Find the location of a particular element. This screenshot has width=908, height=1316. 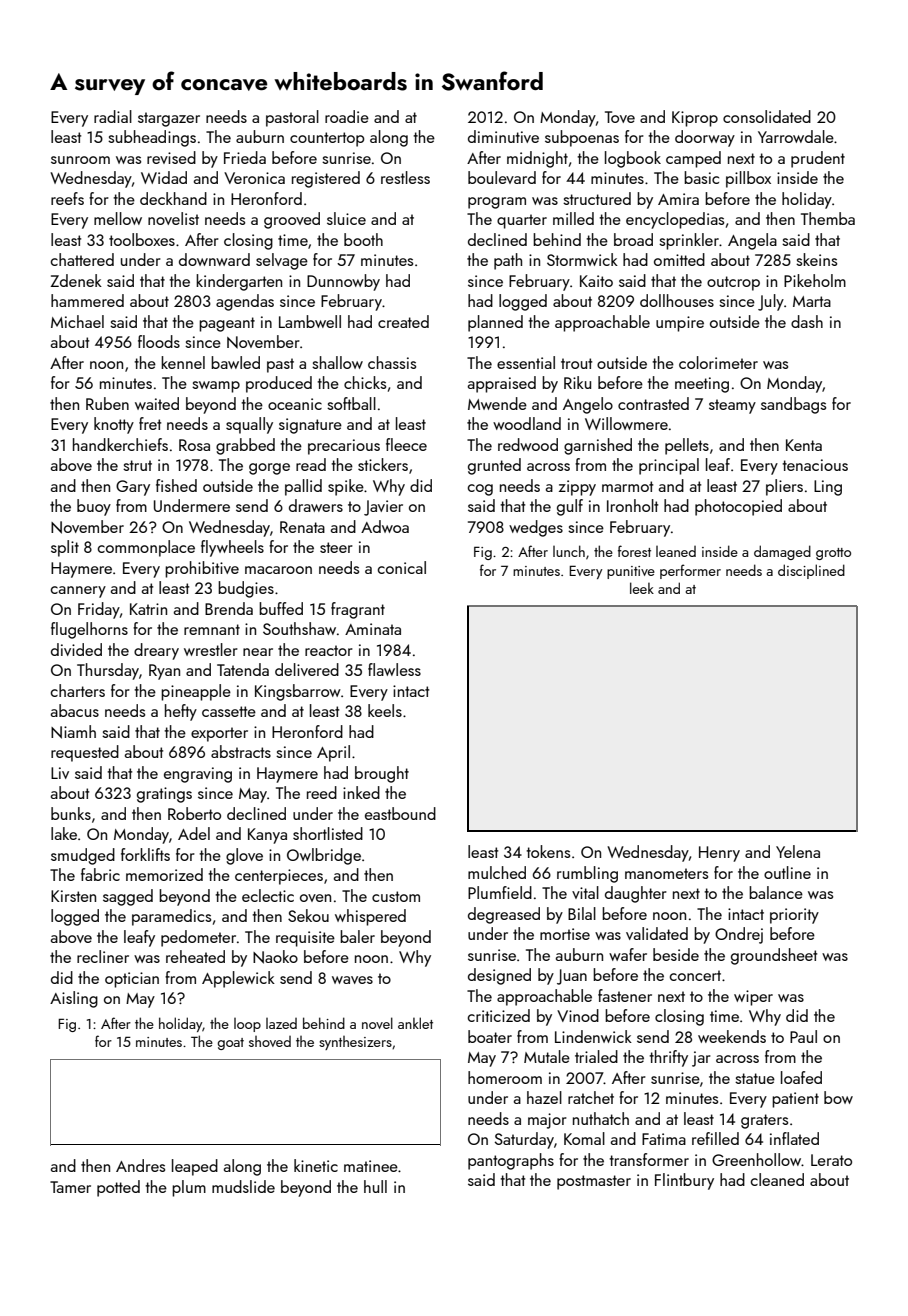

dash is located at coordinates (807, 321).
